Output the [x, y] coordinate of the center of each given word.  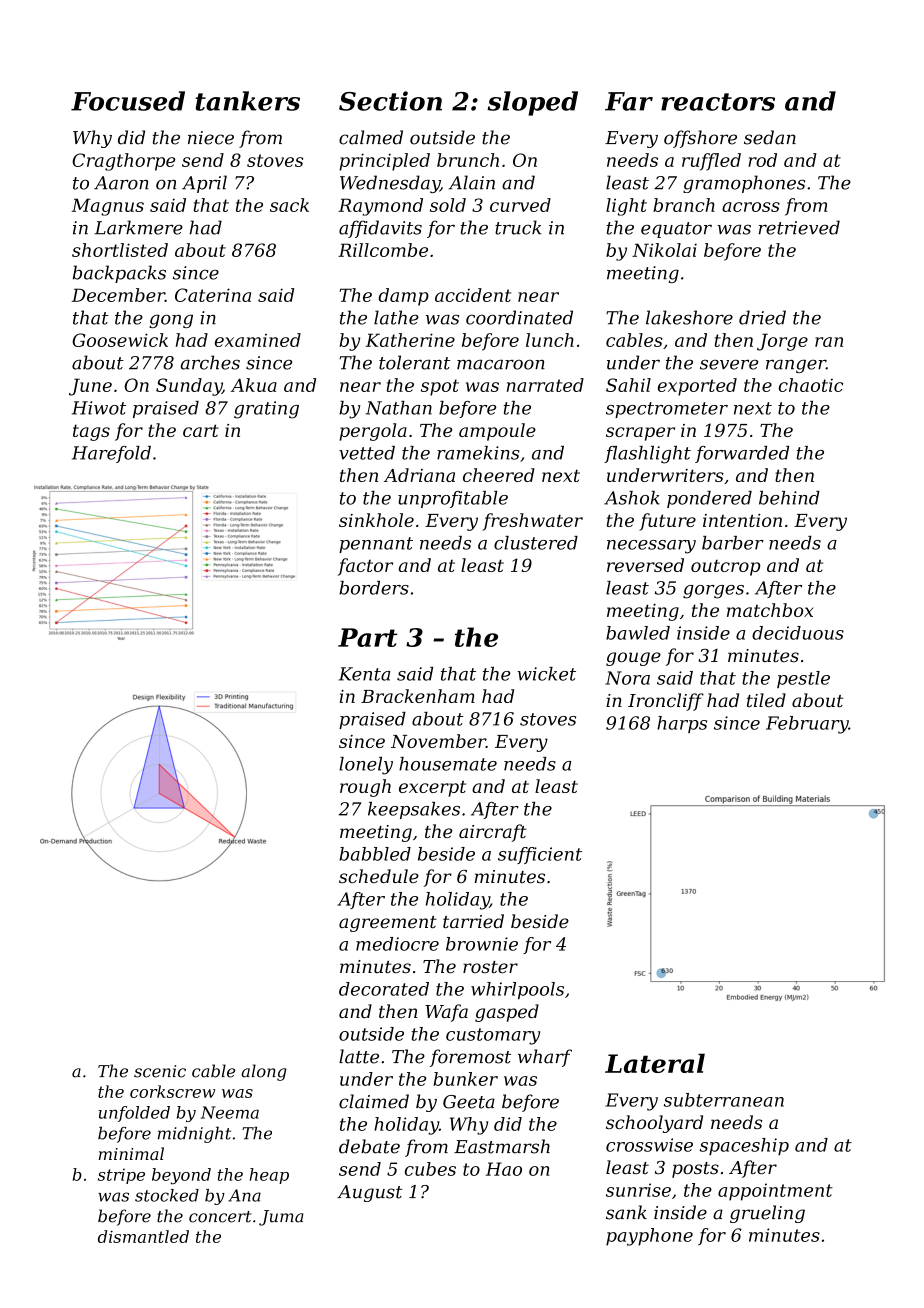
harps [682, 724]
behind [789, 498]
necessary [651, 547]
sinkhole [376, 520]
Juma [281, 1218]
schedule [379, 876]
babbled [375, 854]
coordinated [519, 317]
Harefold [111, 454]
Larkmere [138, 227]
